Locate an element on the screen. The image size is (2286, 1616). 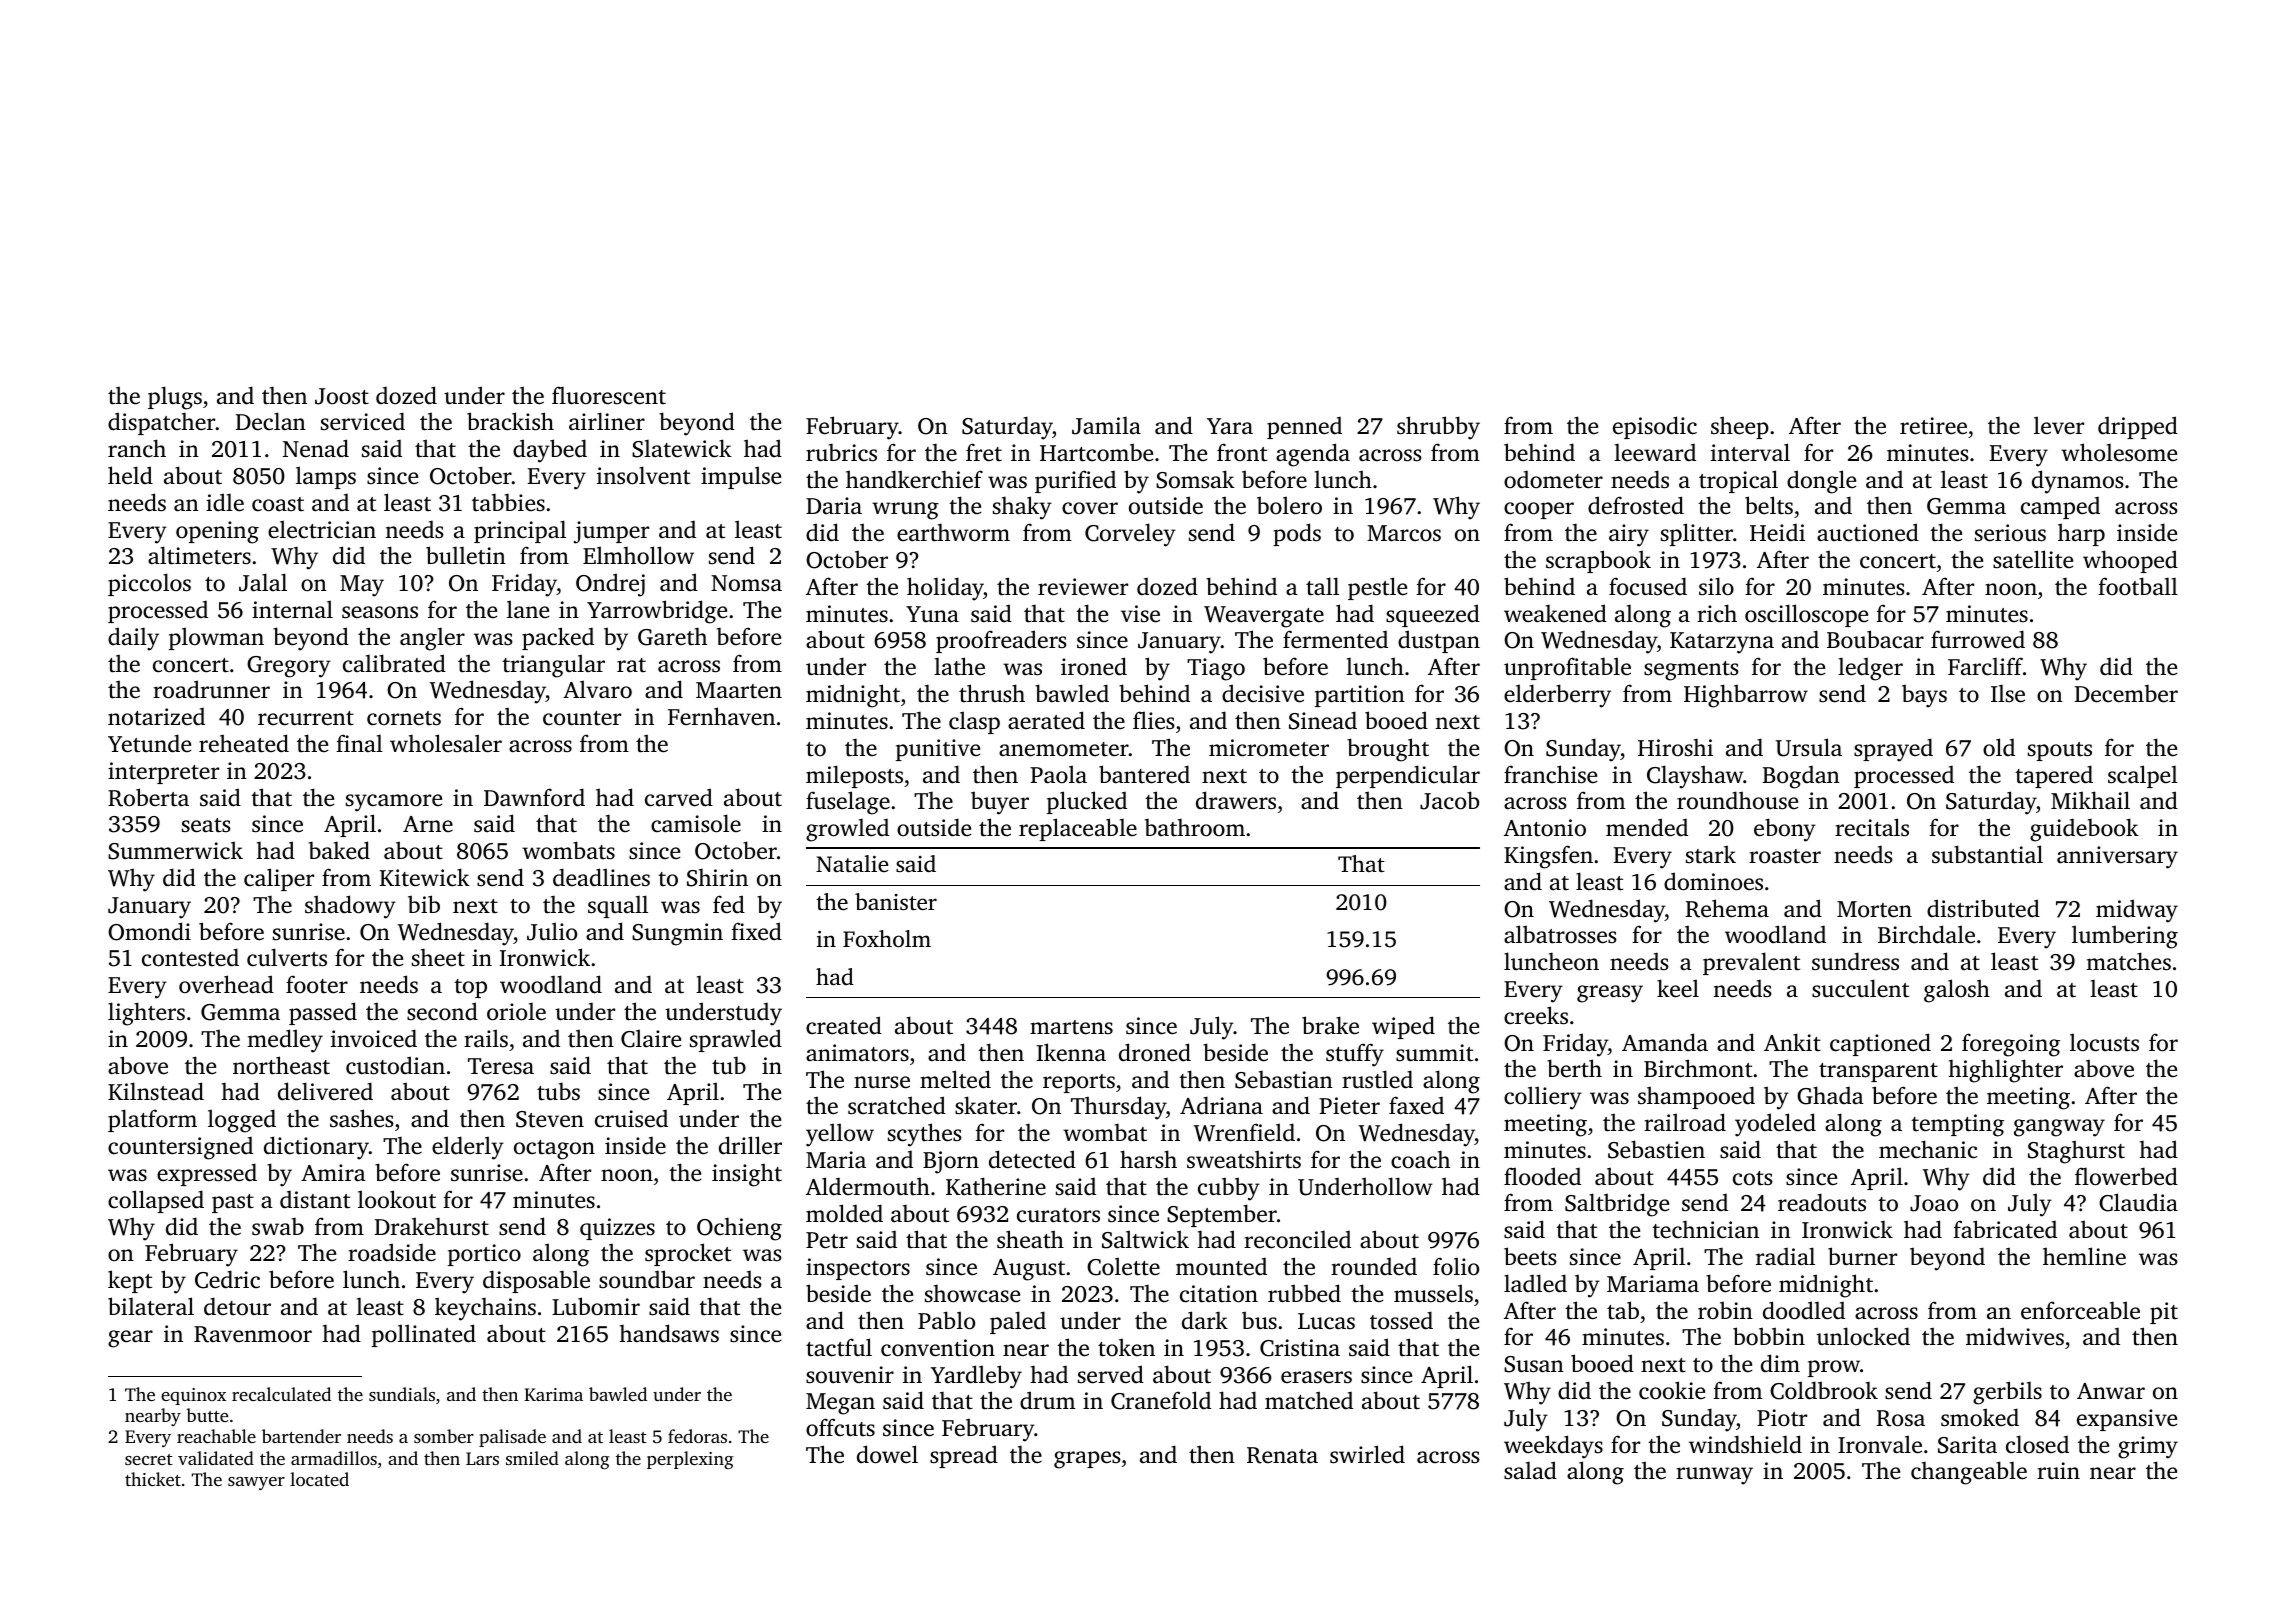
midwives is located at coordinates (2015, 1336).
